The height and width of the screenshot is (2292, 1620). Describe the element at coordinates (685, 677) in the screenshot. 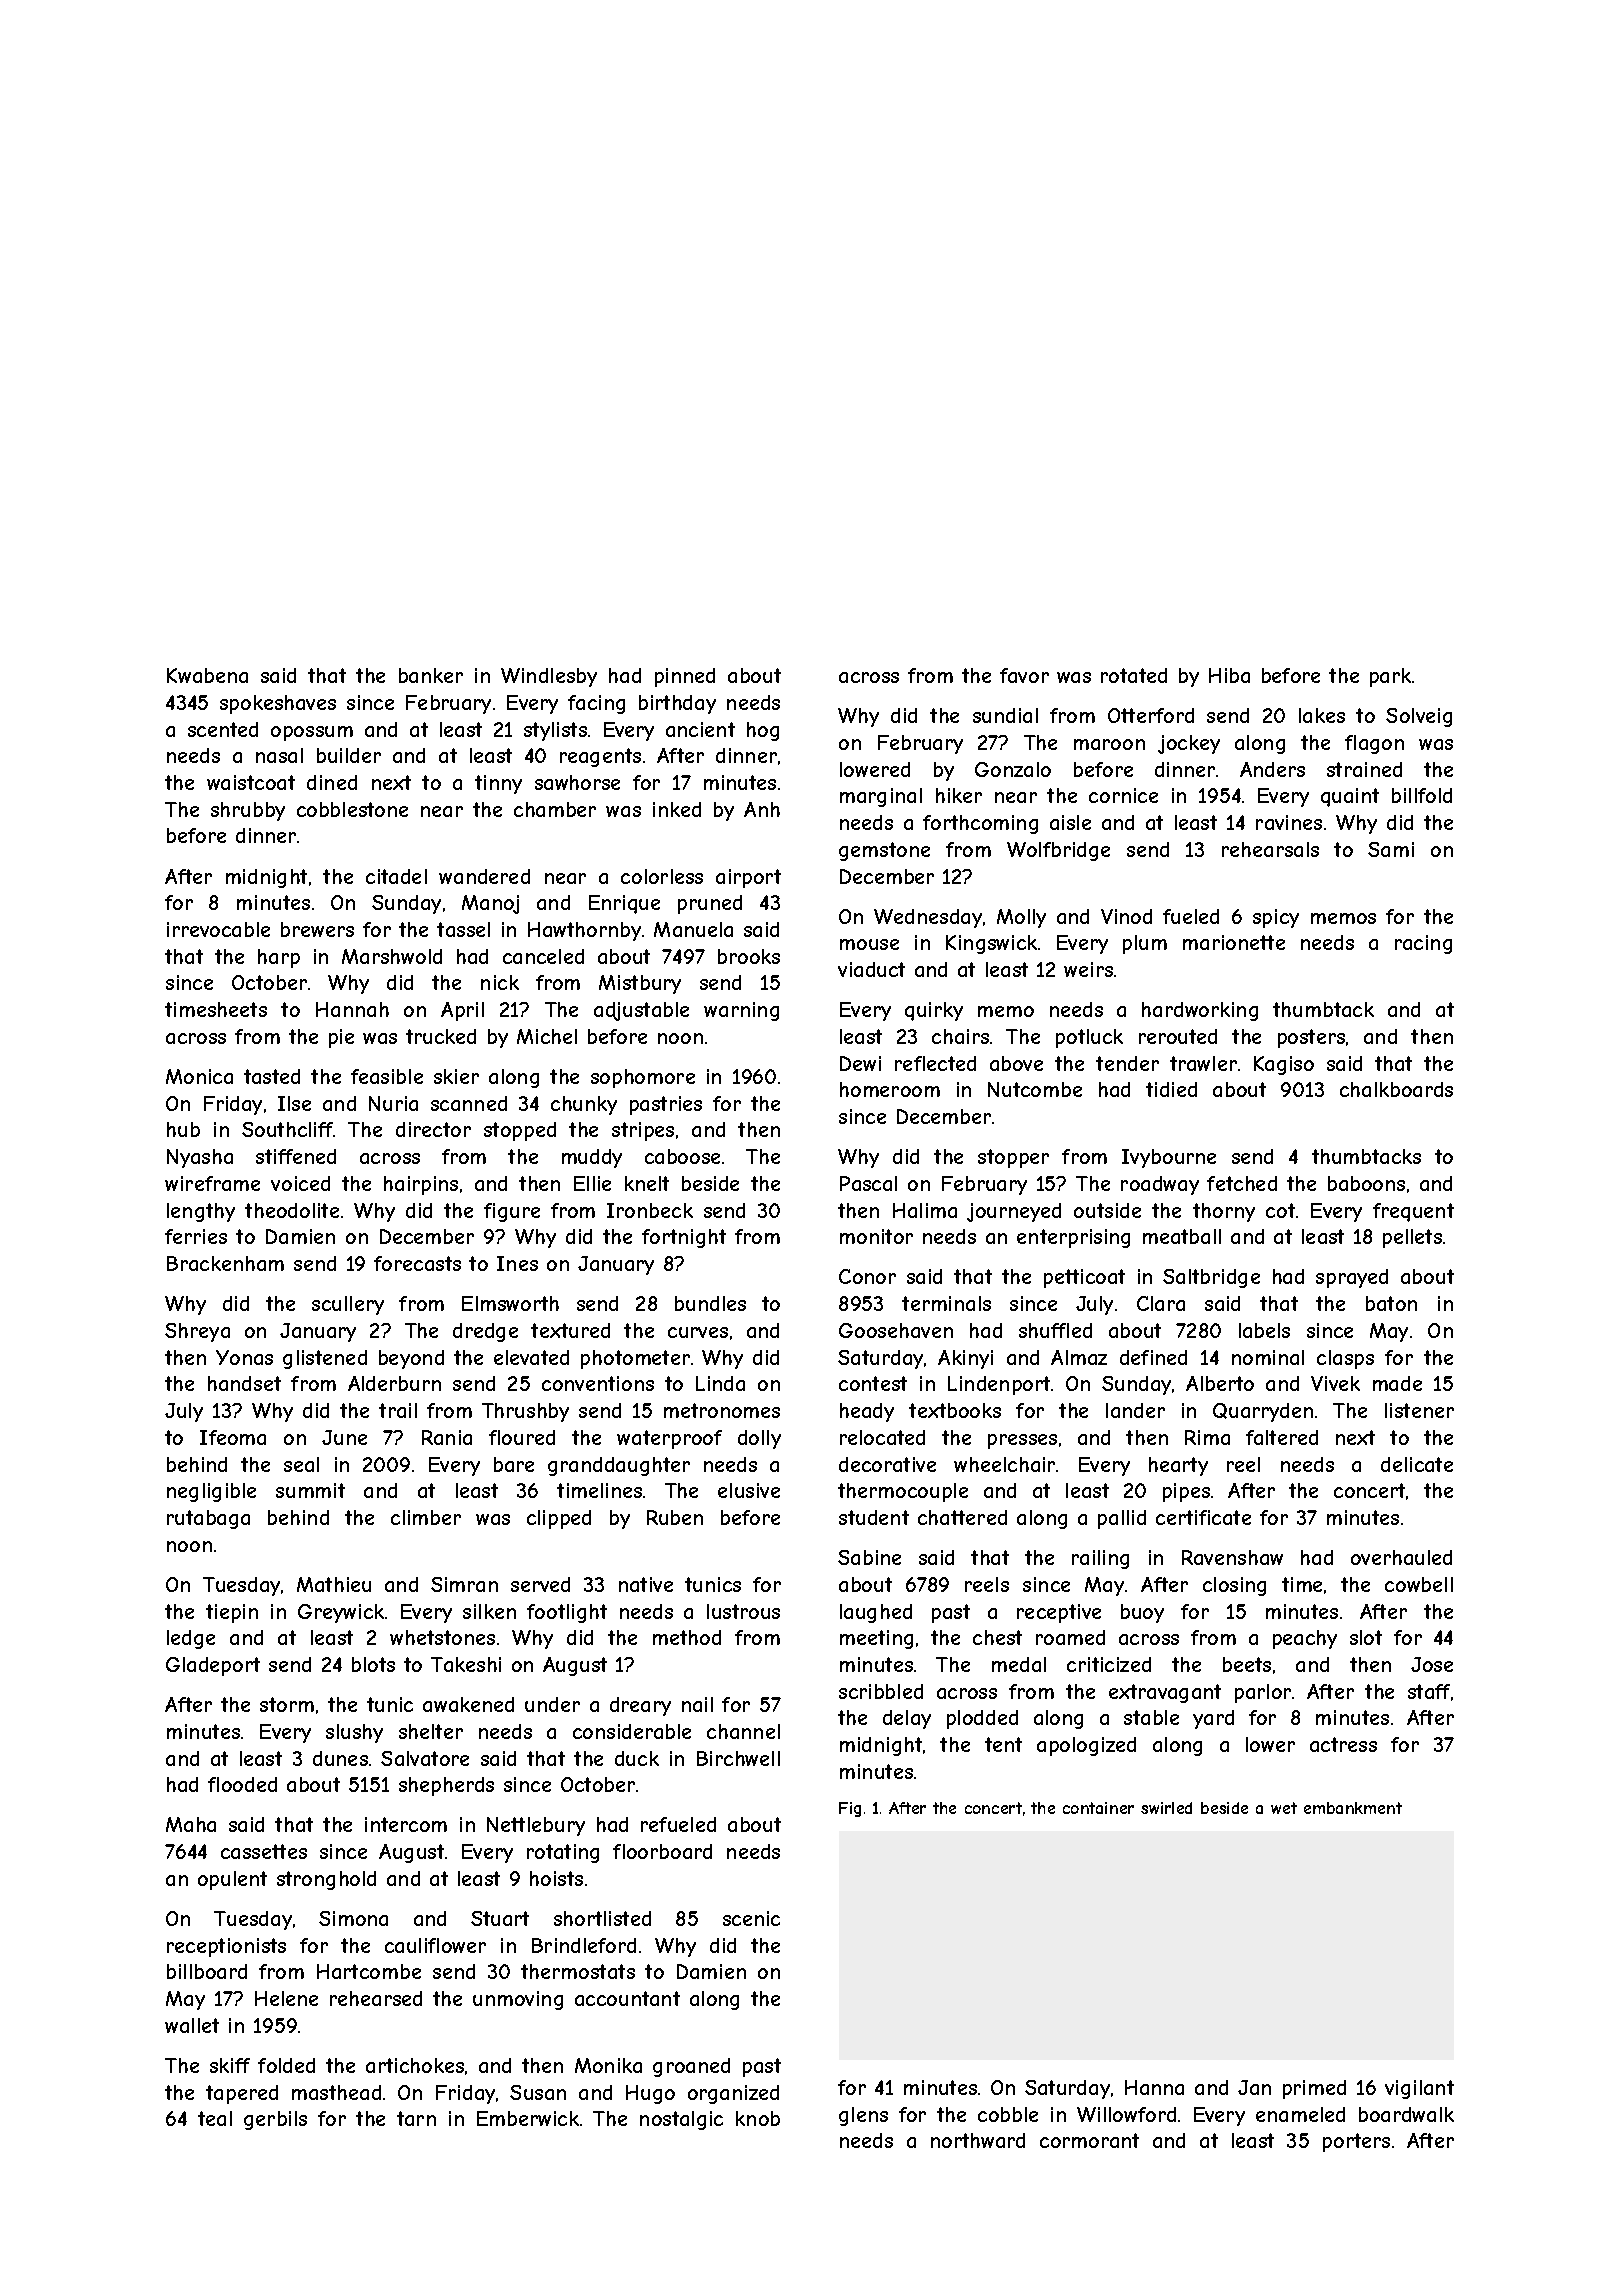

I see `pinned` at that location.
